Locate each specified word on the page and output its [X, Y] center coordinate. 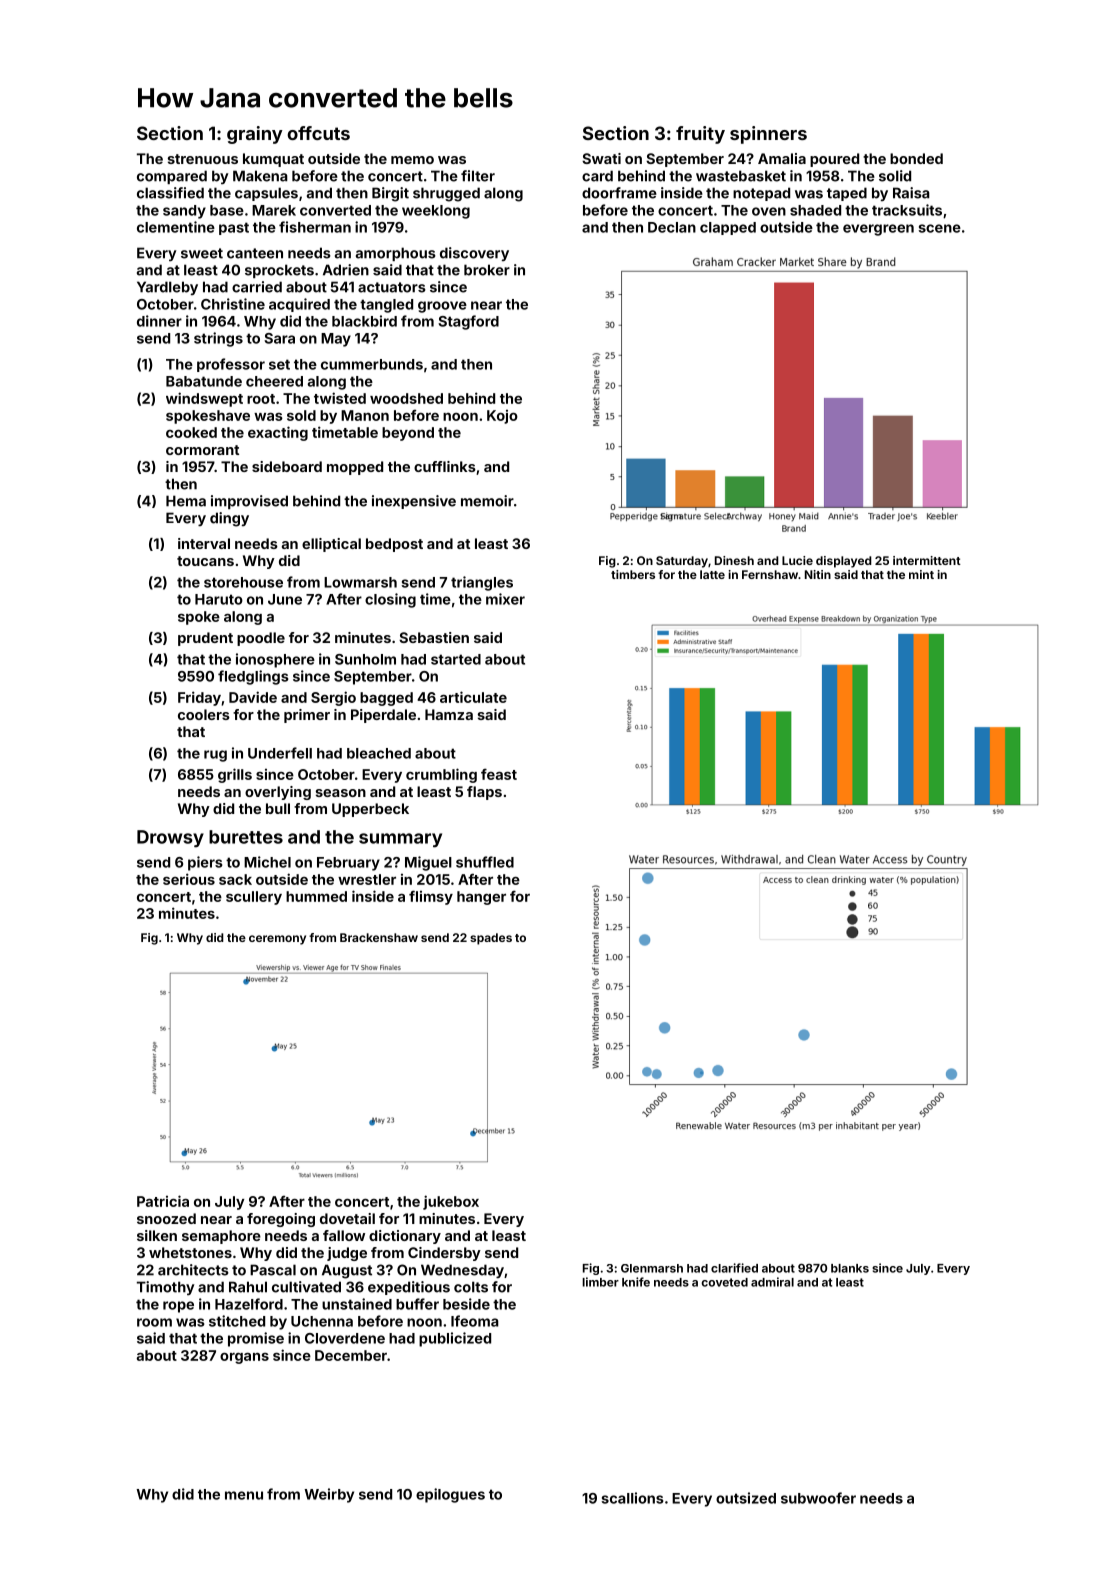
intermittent [927, 560]
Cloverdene [345, 1338]
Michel [267, 862]
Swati [601, 158]
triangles [482, 583]
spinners [768, 135]
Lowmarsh [360, 582]
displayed [844, 562]
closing [390, 600]
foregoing [281, 1220]
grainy [255, 135]
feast [499, 774]
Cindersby [444, 1254]
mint [921, 574]
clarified [734, 1268]
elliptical [331, 545]
